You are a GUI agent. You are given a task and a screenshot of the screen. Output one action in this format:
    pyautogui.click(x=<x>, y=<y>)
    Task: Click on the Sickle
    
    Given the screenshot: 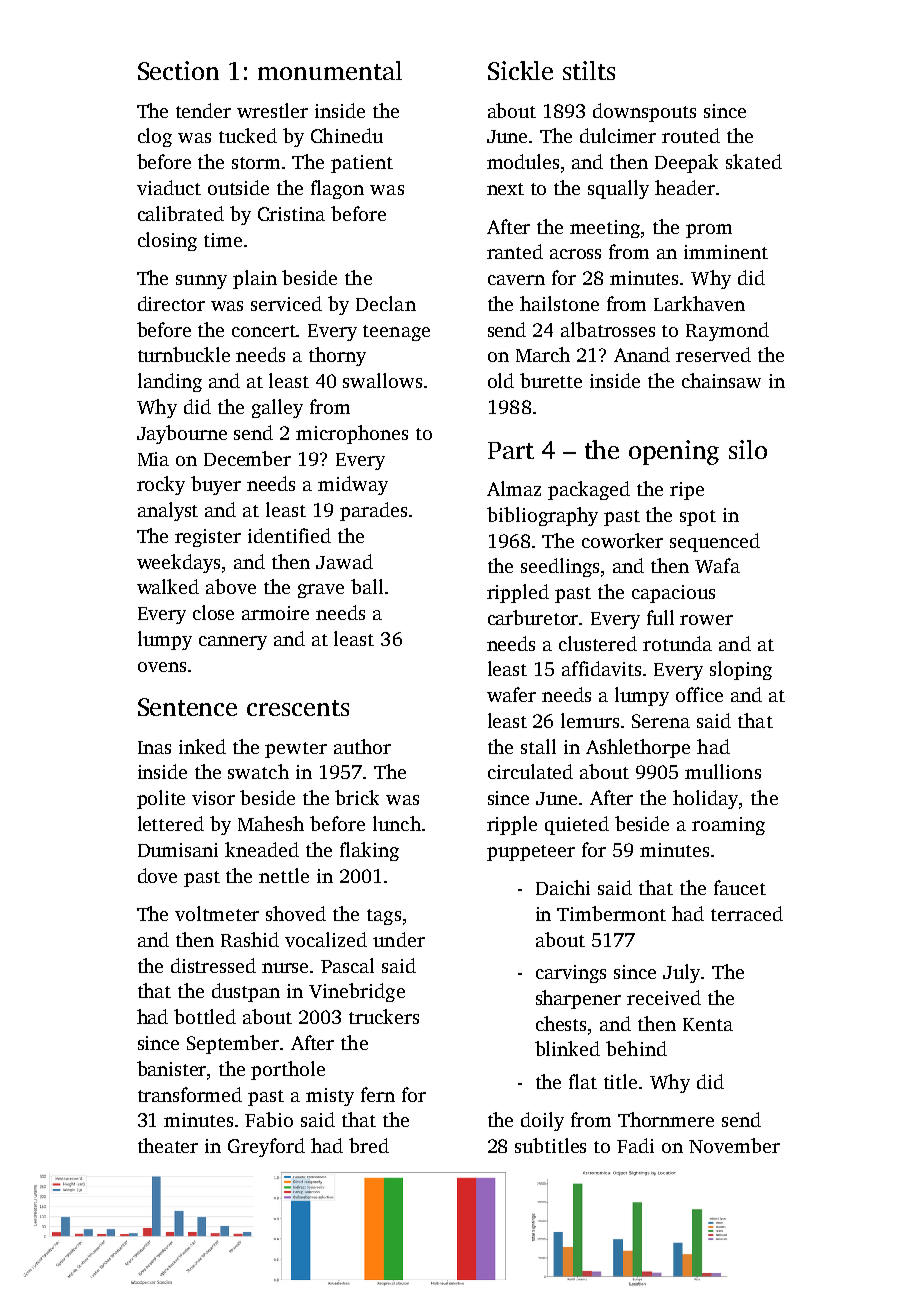 What is the action you would take?
    pyautogui.click(x=520, y=70)
